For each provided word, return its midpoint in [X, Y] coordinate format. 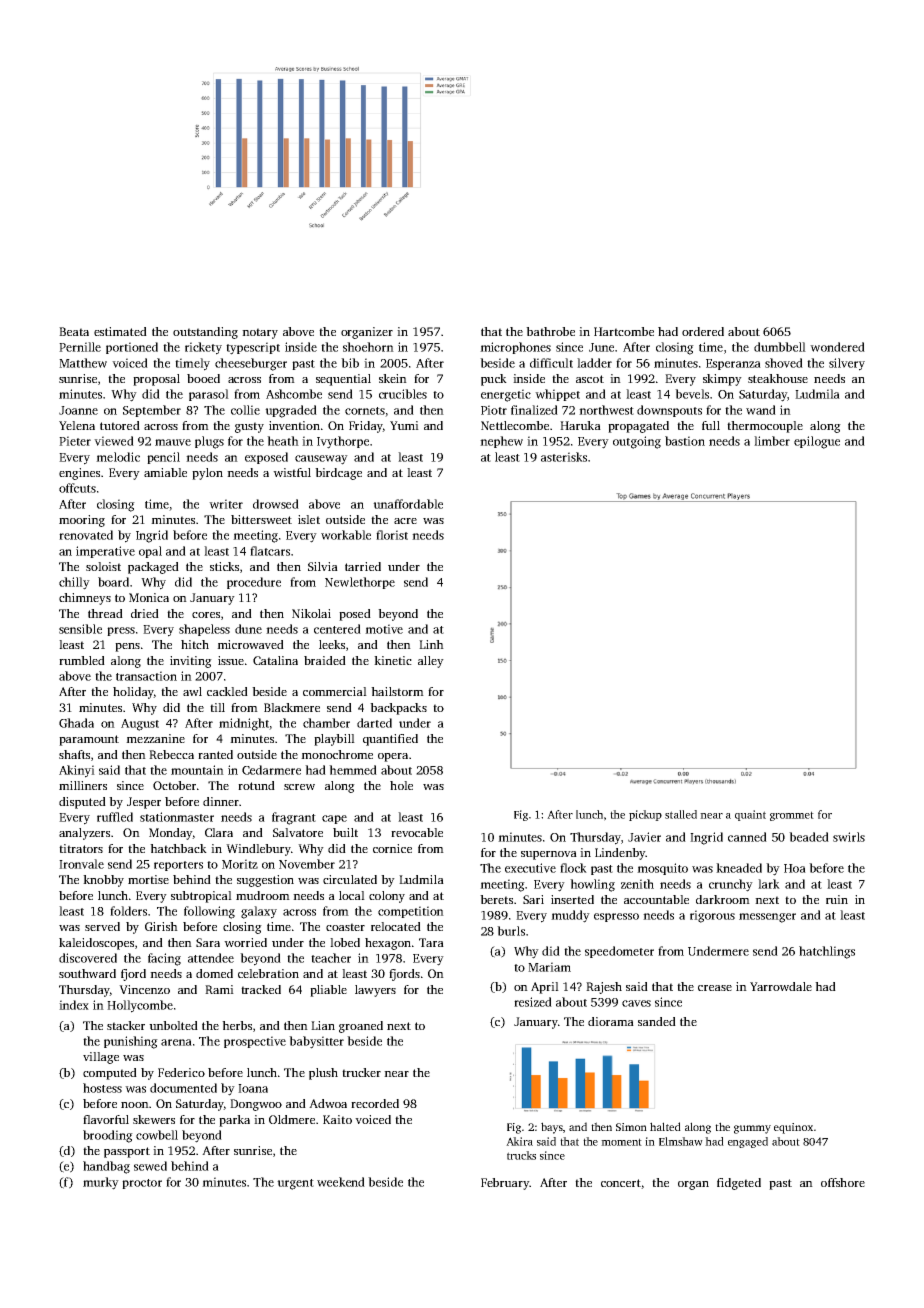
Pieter [75, 441]
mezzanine [155, 738]
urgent [295, 1184]
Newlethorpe [360, 583]
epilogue [817, 442]
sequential [343, 380]
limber [772, 441]
